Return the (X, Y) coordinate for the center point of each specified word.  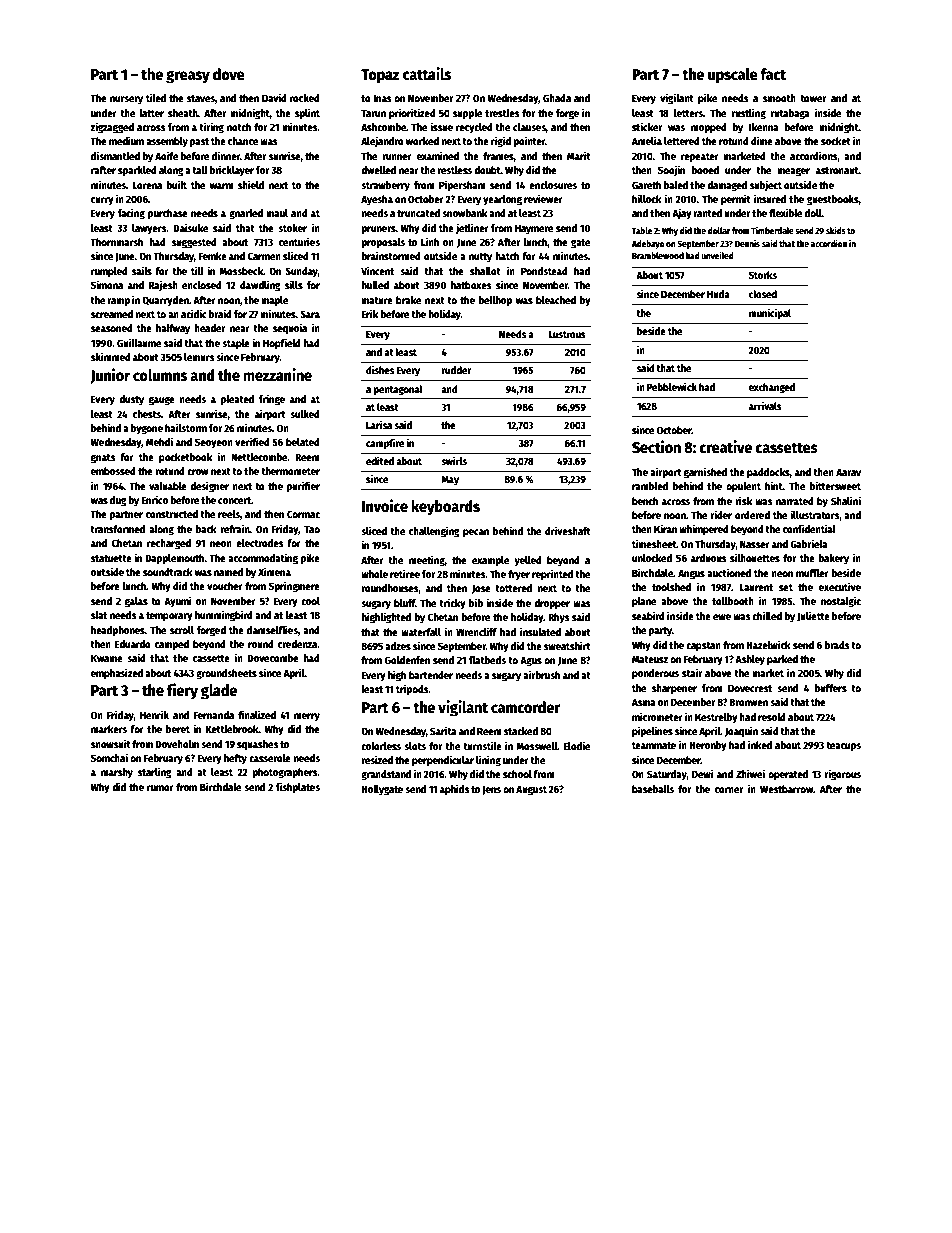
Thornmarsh (116, 242)
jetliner (472, 228)
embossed (113, 471)
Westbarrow (786, 789)
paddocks (768, 473)
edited (380, 460)
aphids (454, 789)
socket (836, 141)
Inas (382, 98)
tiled (156, 97)
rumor (160, 788)
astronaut (837, 170)
